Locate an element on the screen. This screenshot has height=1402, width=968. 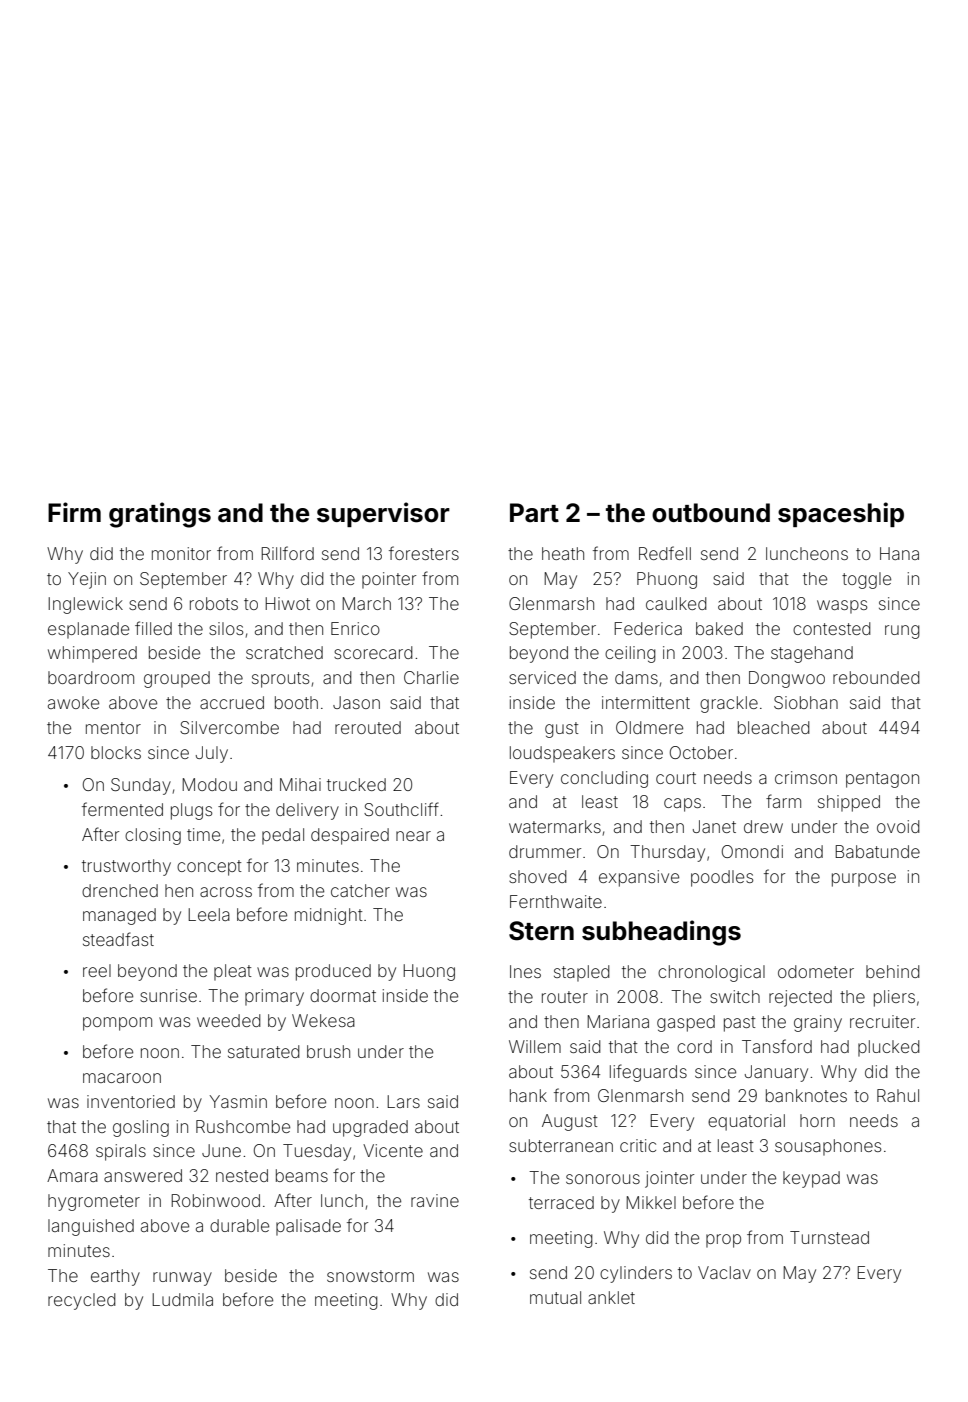
bleached is located at coordinates (774, 727).
